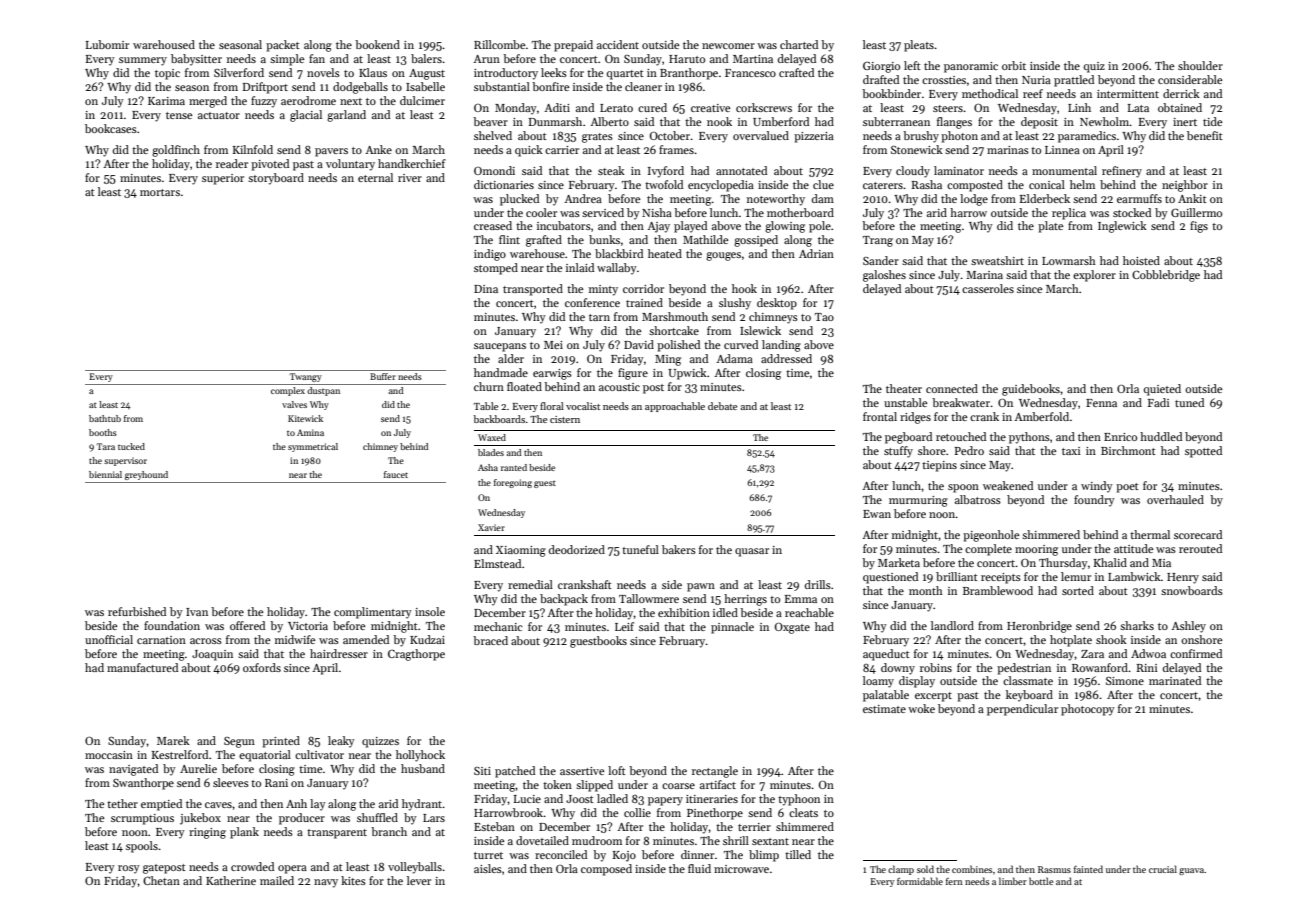  I want to click on Lubomir, so click(107, 44).
